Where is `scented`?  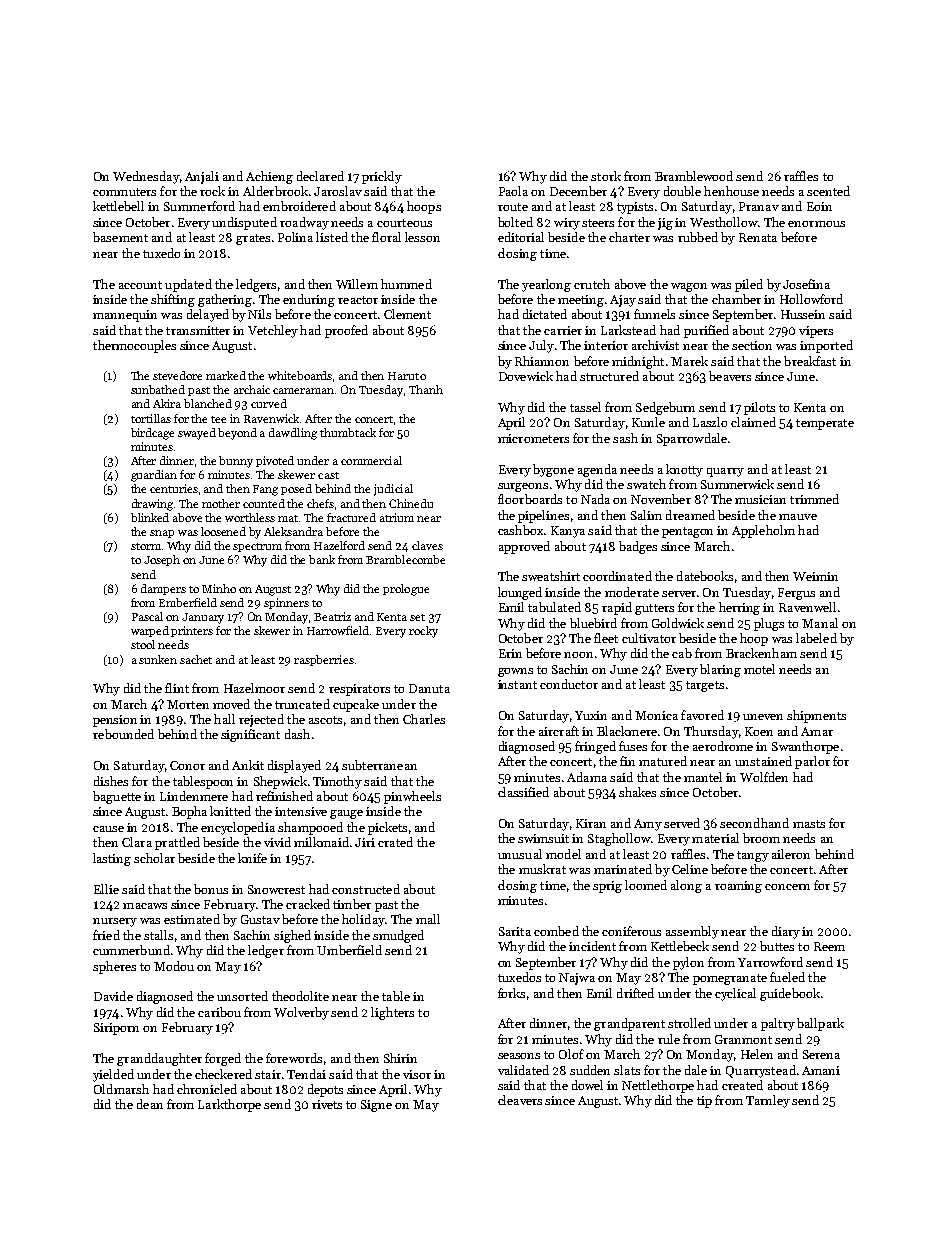
scented is located at coordinates (828, 191).
